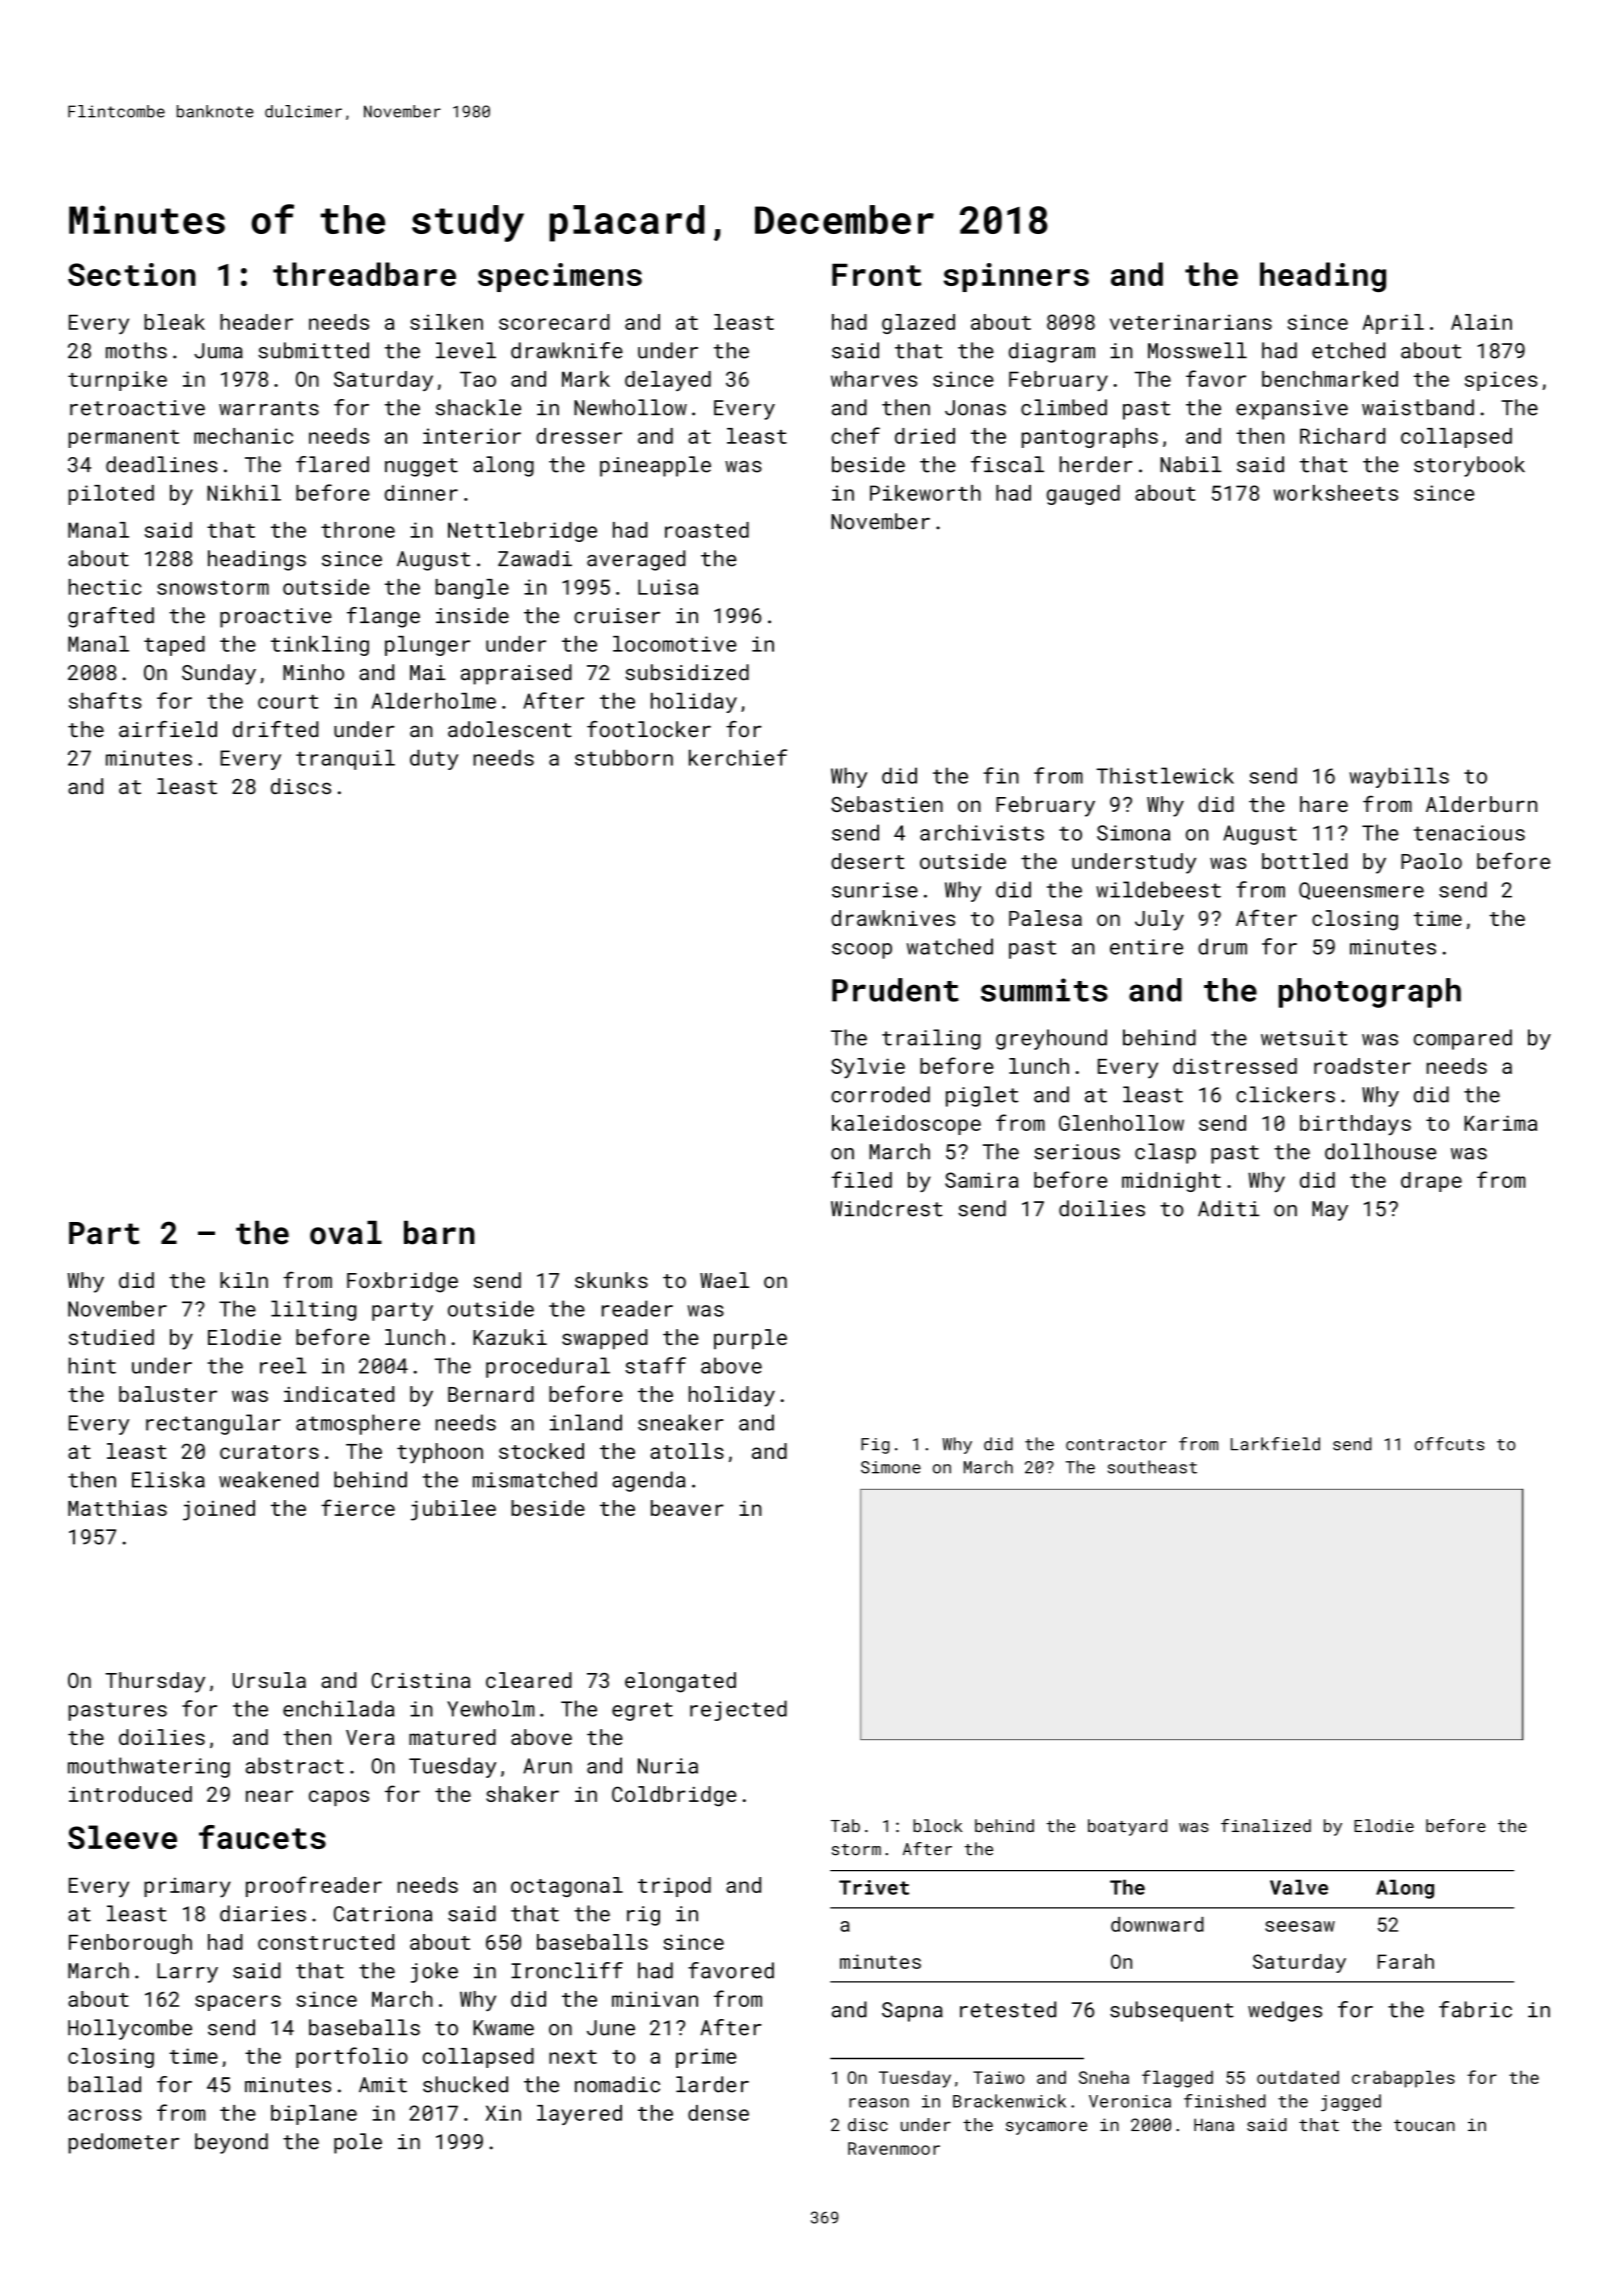 The image size is (1620, 2292). Describe the element at coordinates (876, 274) in the screenshot. I see `Front` at that location.
